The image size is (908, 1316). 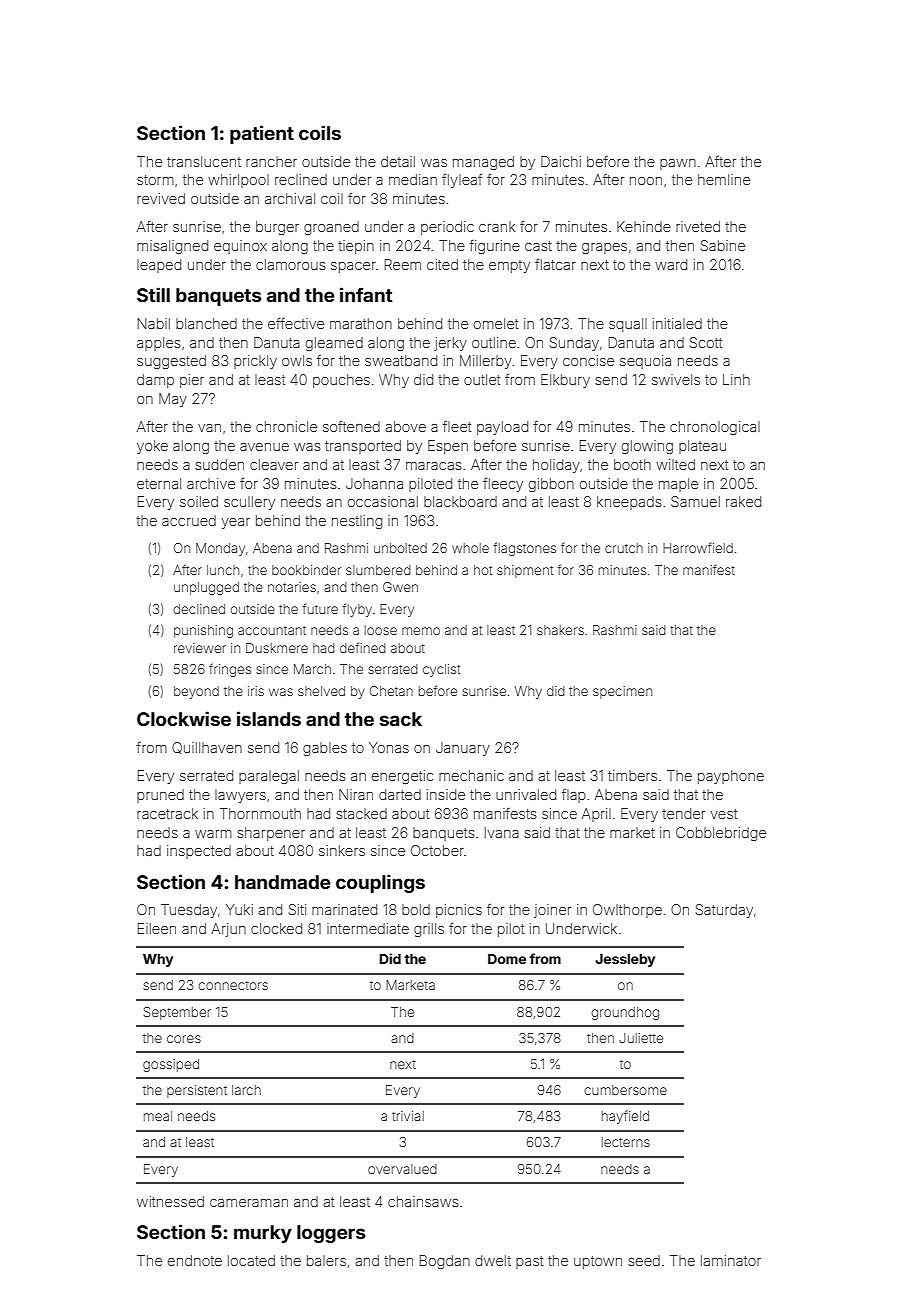 What do you see at coordinates (538, 246) in the screenshot?
I see `cast` at bounding box center [538, 246].
